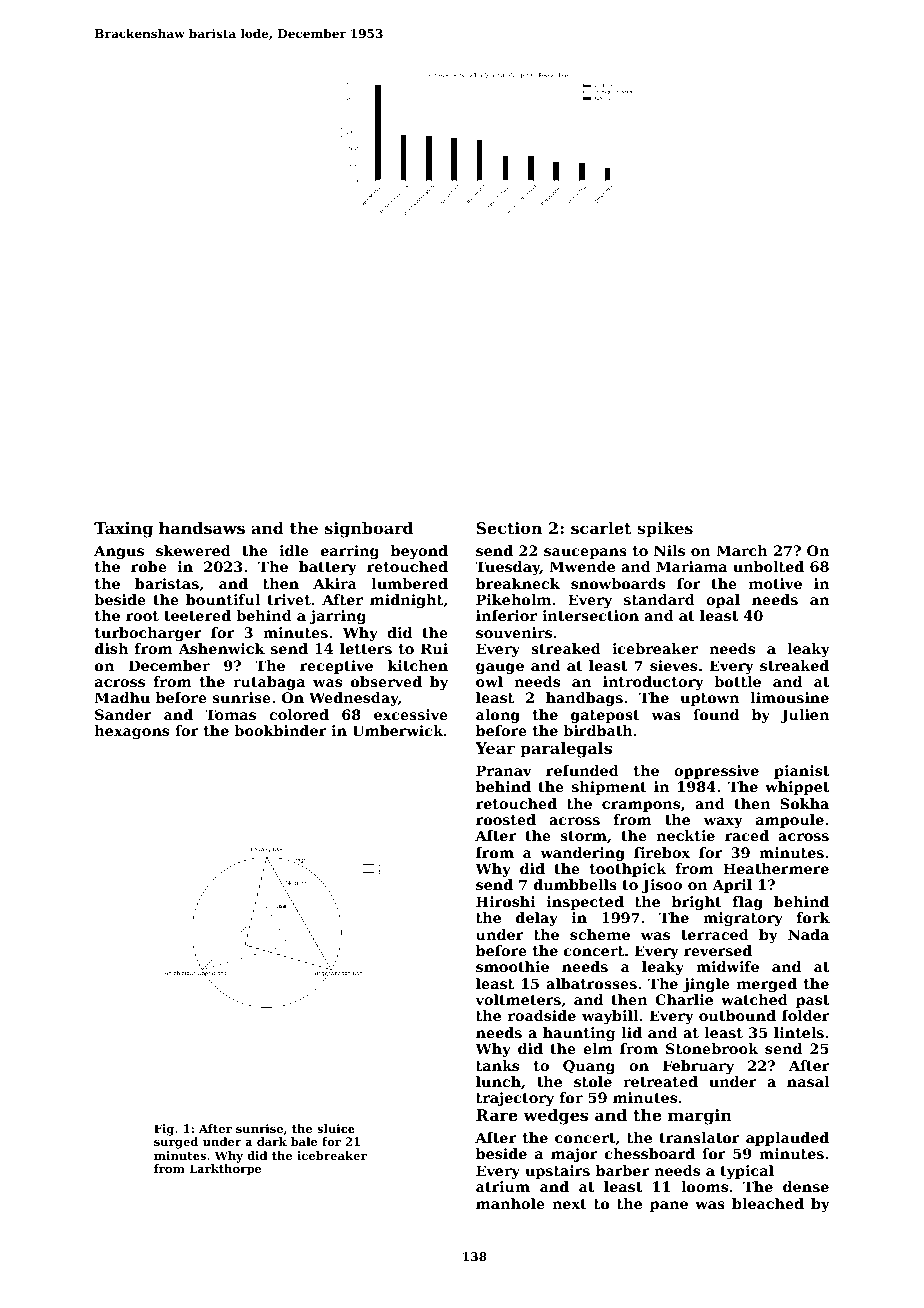 The height and width of the document is (1308, 924). I want to click on earring, so click(350, 552).
